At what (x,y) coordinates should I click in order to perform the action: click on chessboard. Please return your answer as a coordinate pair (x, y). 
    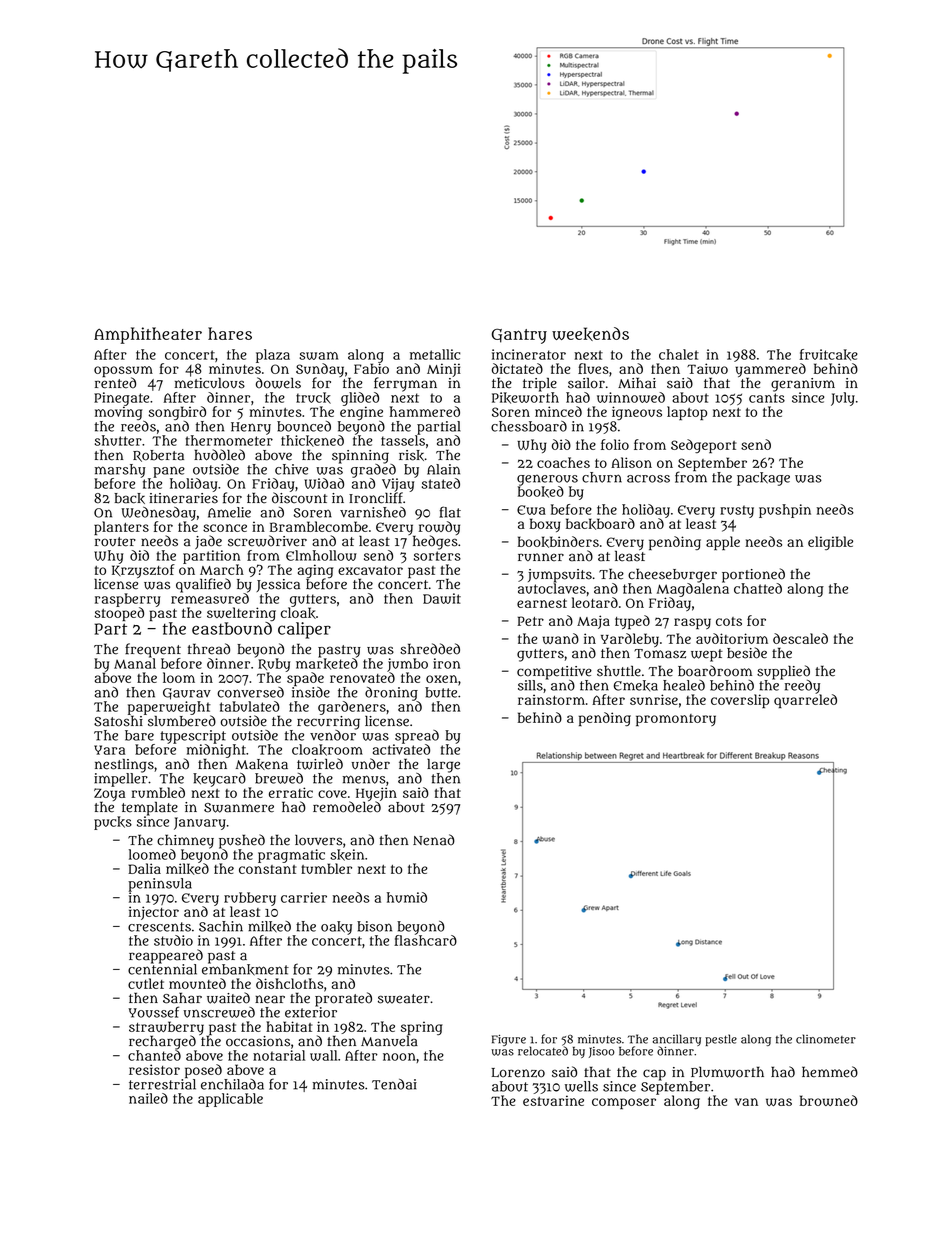
    Looking at the image, I should click on (529, 426).
